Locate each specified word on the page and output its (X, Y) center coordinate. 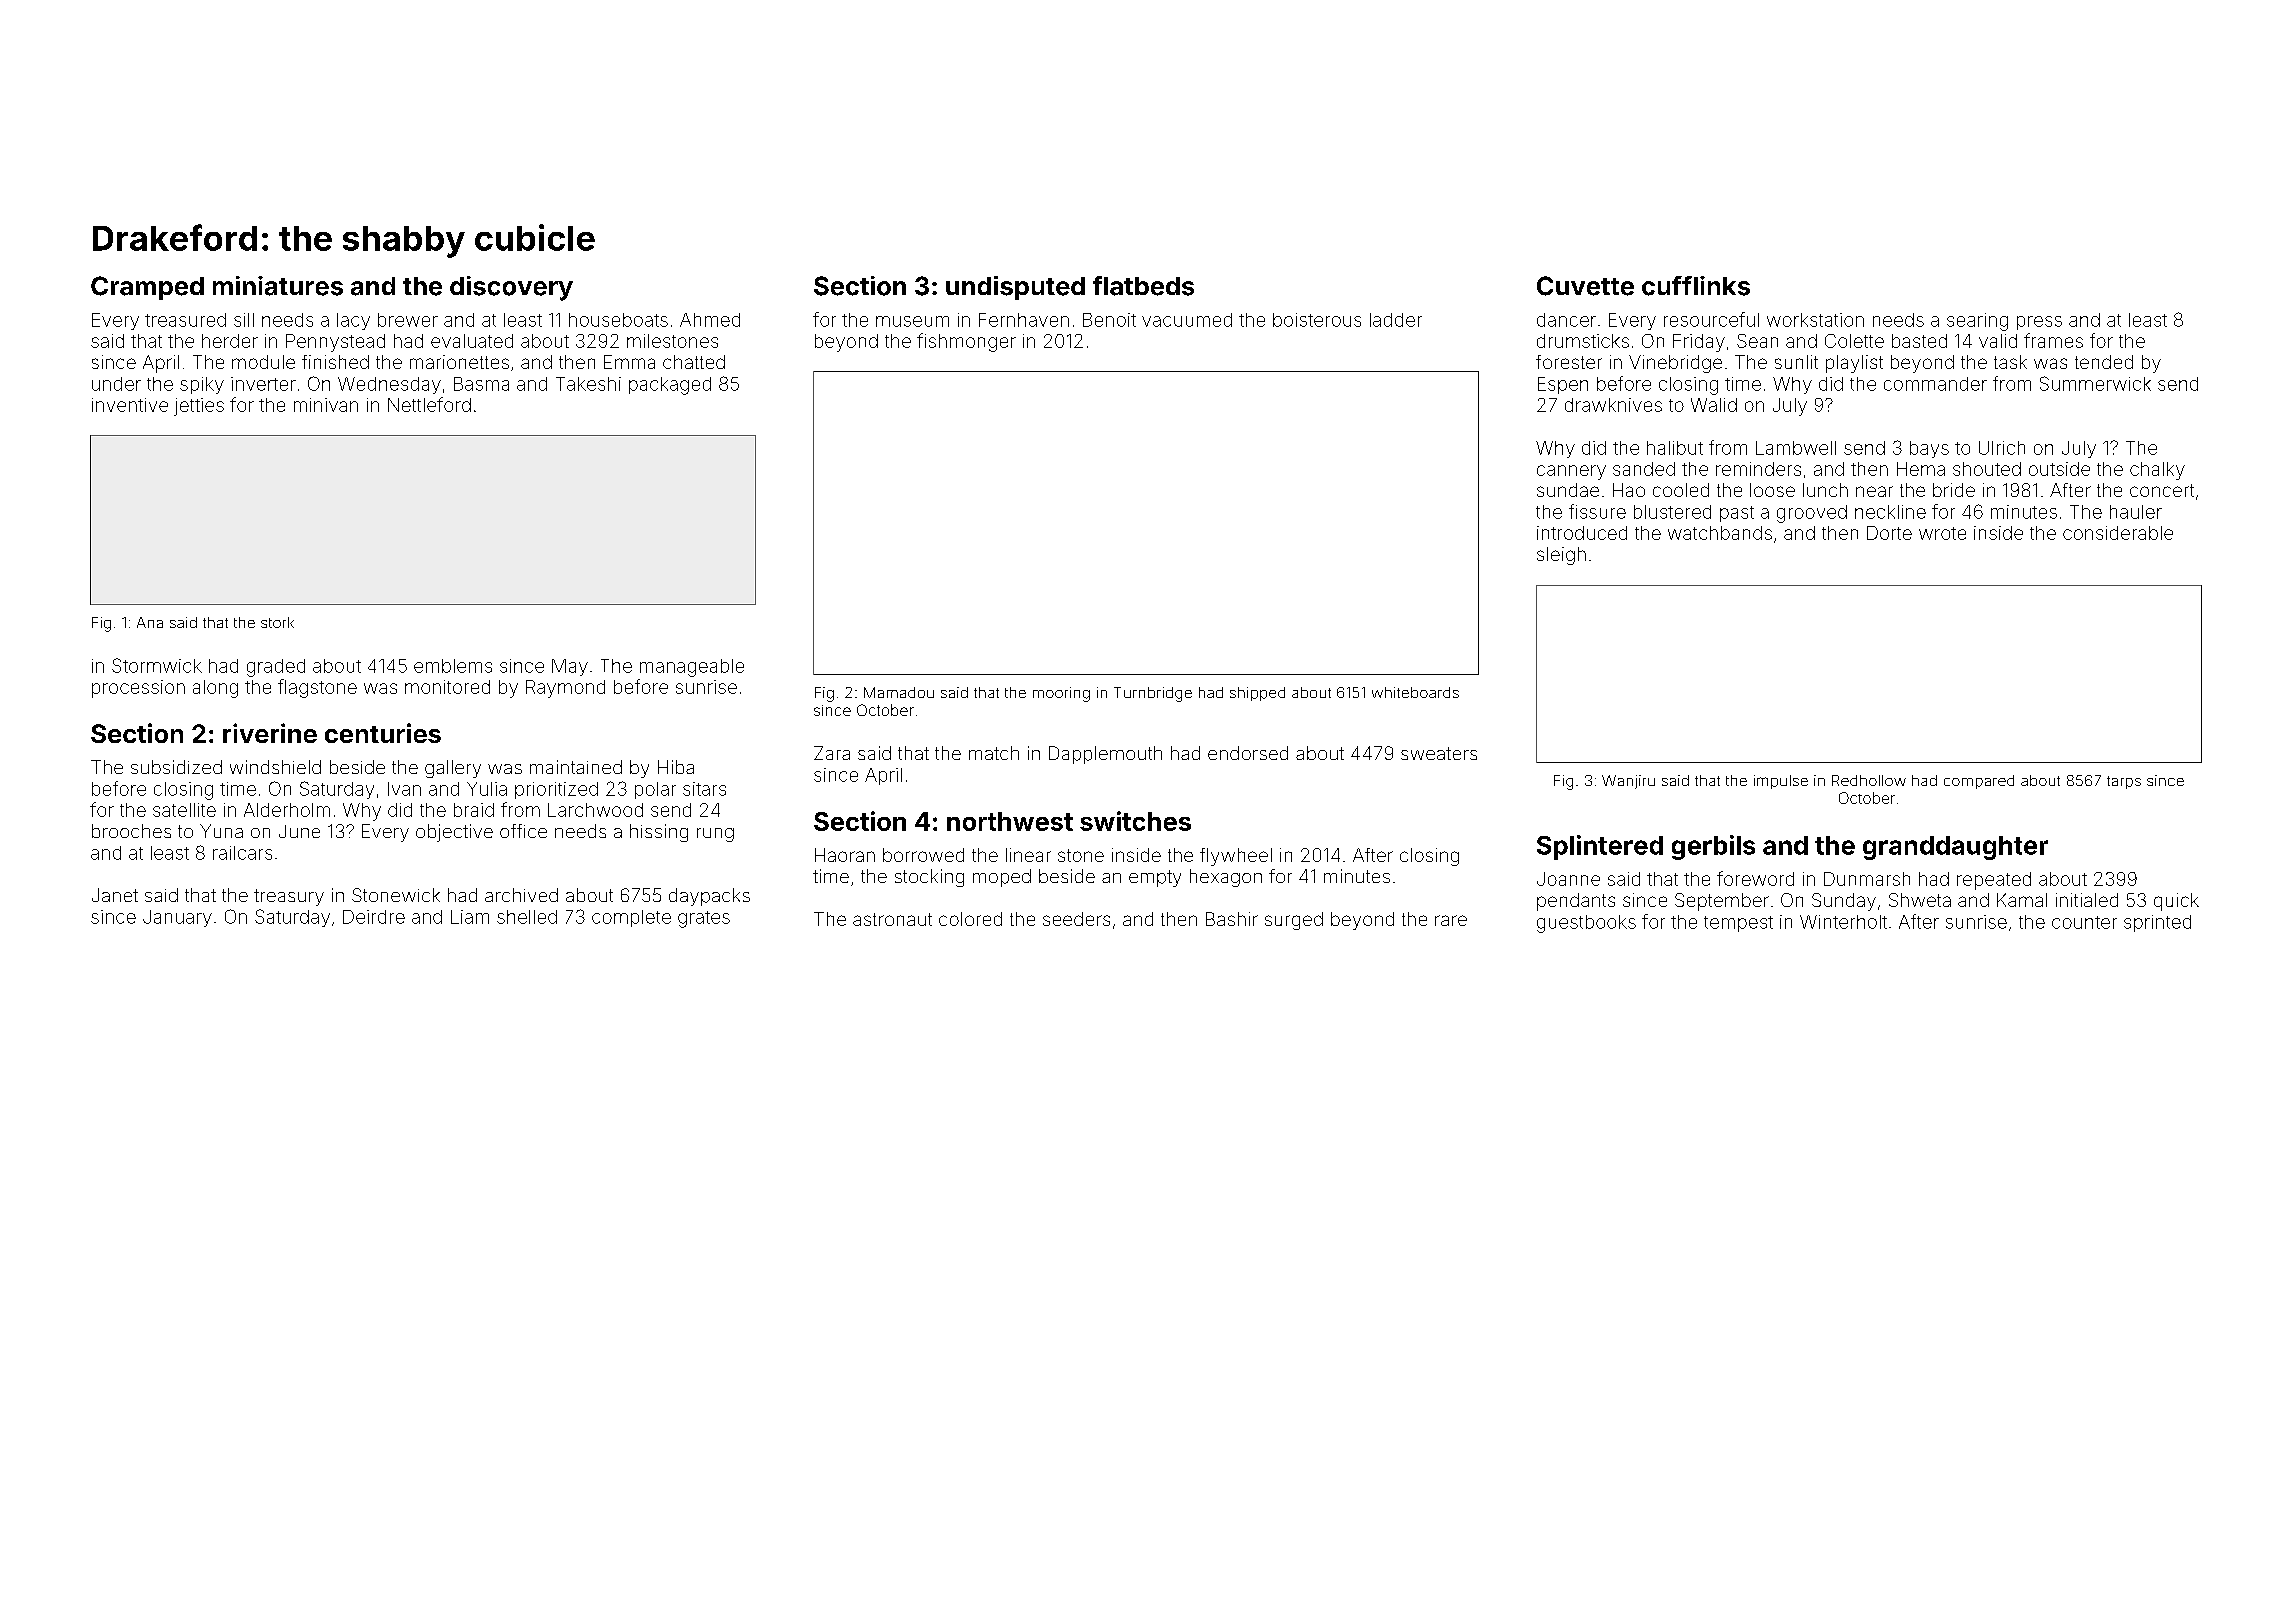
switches (1135, 821)
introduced (1582, 533)
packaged (670, 386)
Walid (1714, 405)
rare (1451, 920)
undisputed (1015, 288)
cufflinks (1696, 286)
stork (277, 622)
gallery (453, 769)
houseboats (618, 320)
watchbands (1720, 533)
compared (1979, 782)
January (177, 918)
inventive (130, 405)
